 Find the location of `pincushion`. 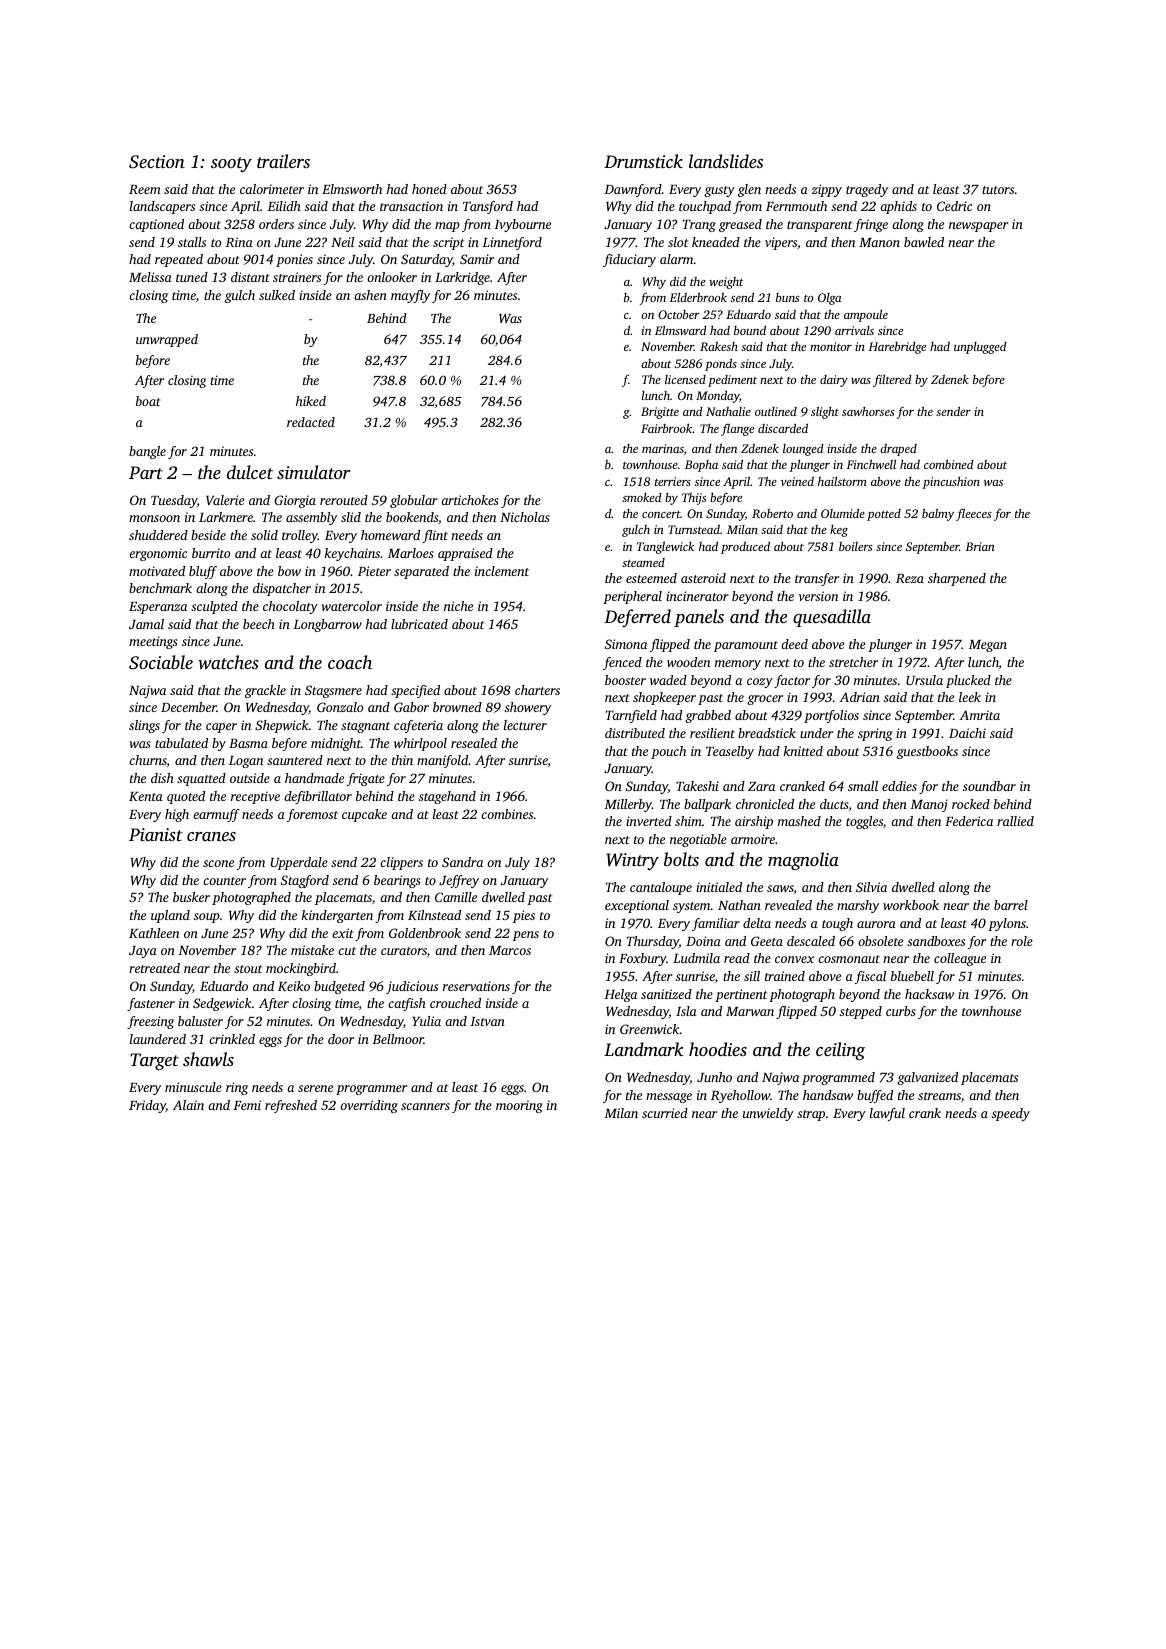

pincushion is located at coordinates (951, 483).
